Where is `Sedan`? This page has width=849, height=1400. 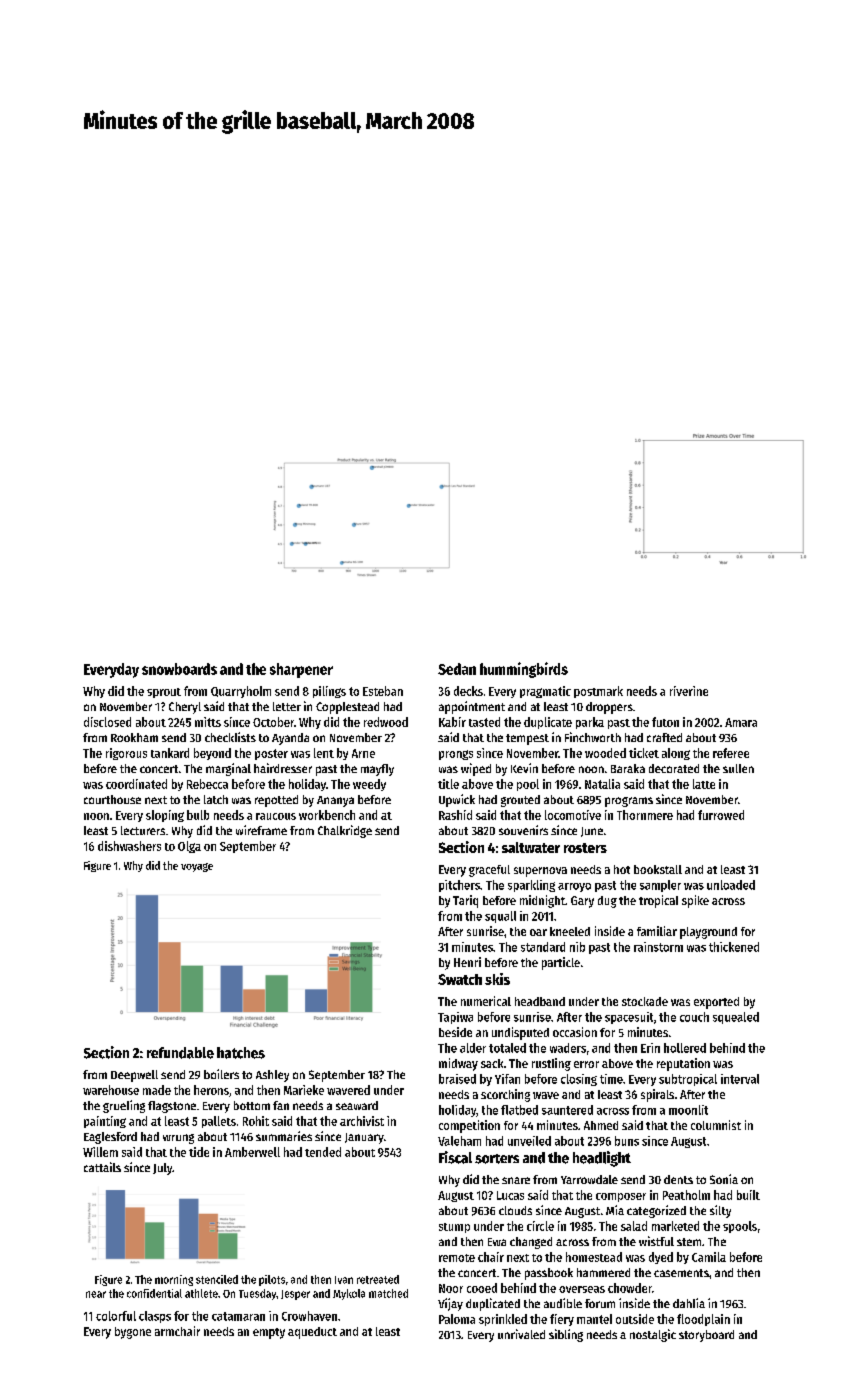
Sedan is located at coordinates (457, 669).
